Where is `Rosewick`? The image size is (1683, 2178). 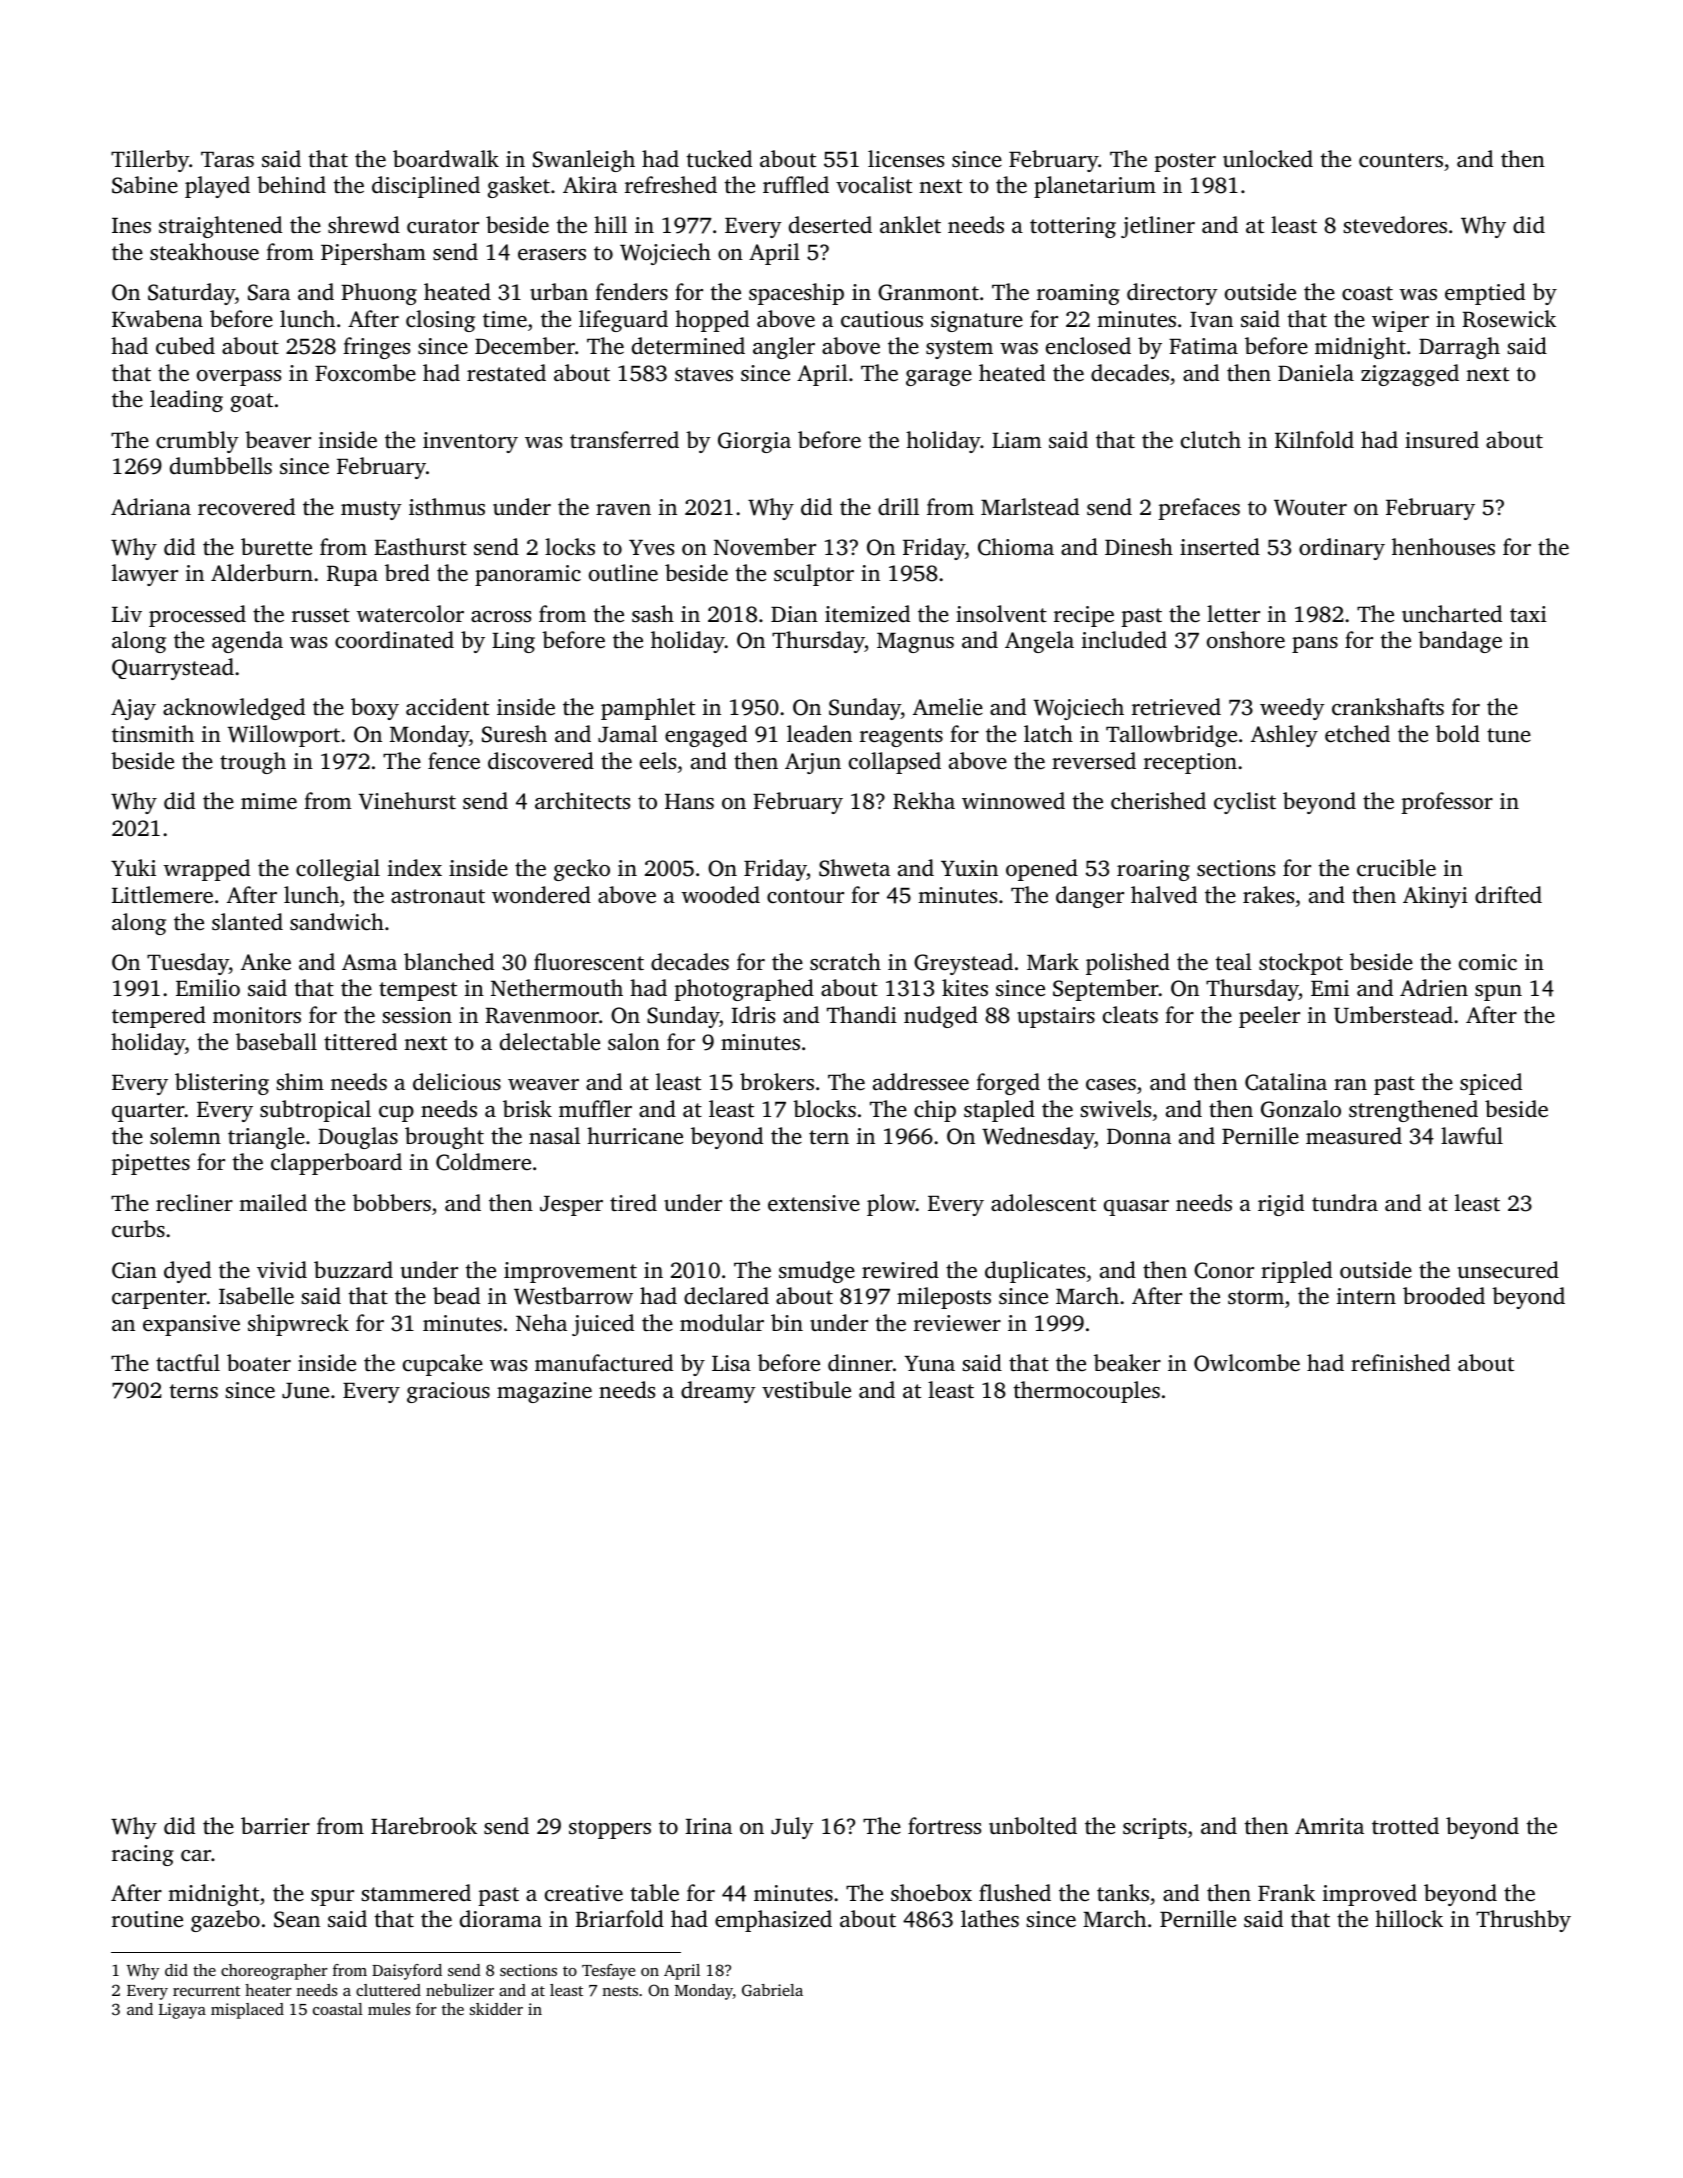 Rosewick is located at coordinates (1509, 319).
